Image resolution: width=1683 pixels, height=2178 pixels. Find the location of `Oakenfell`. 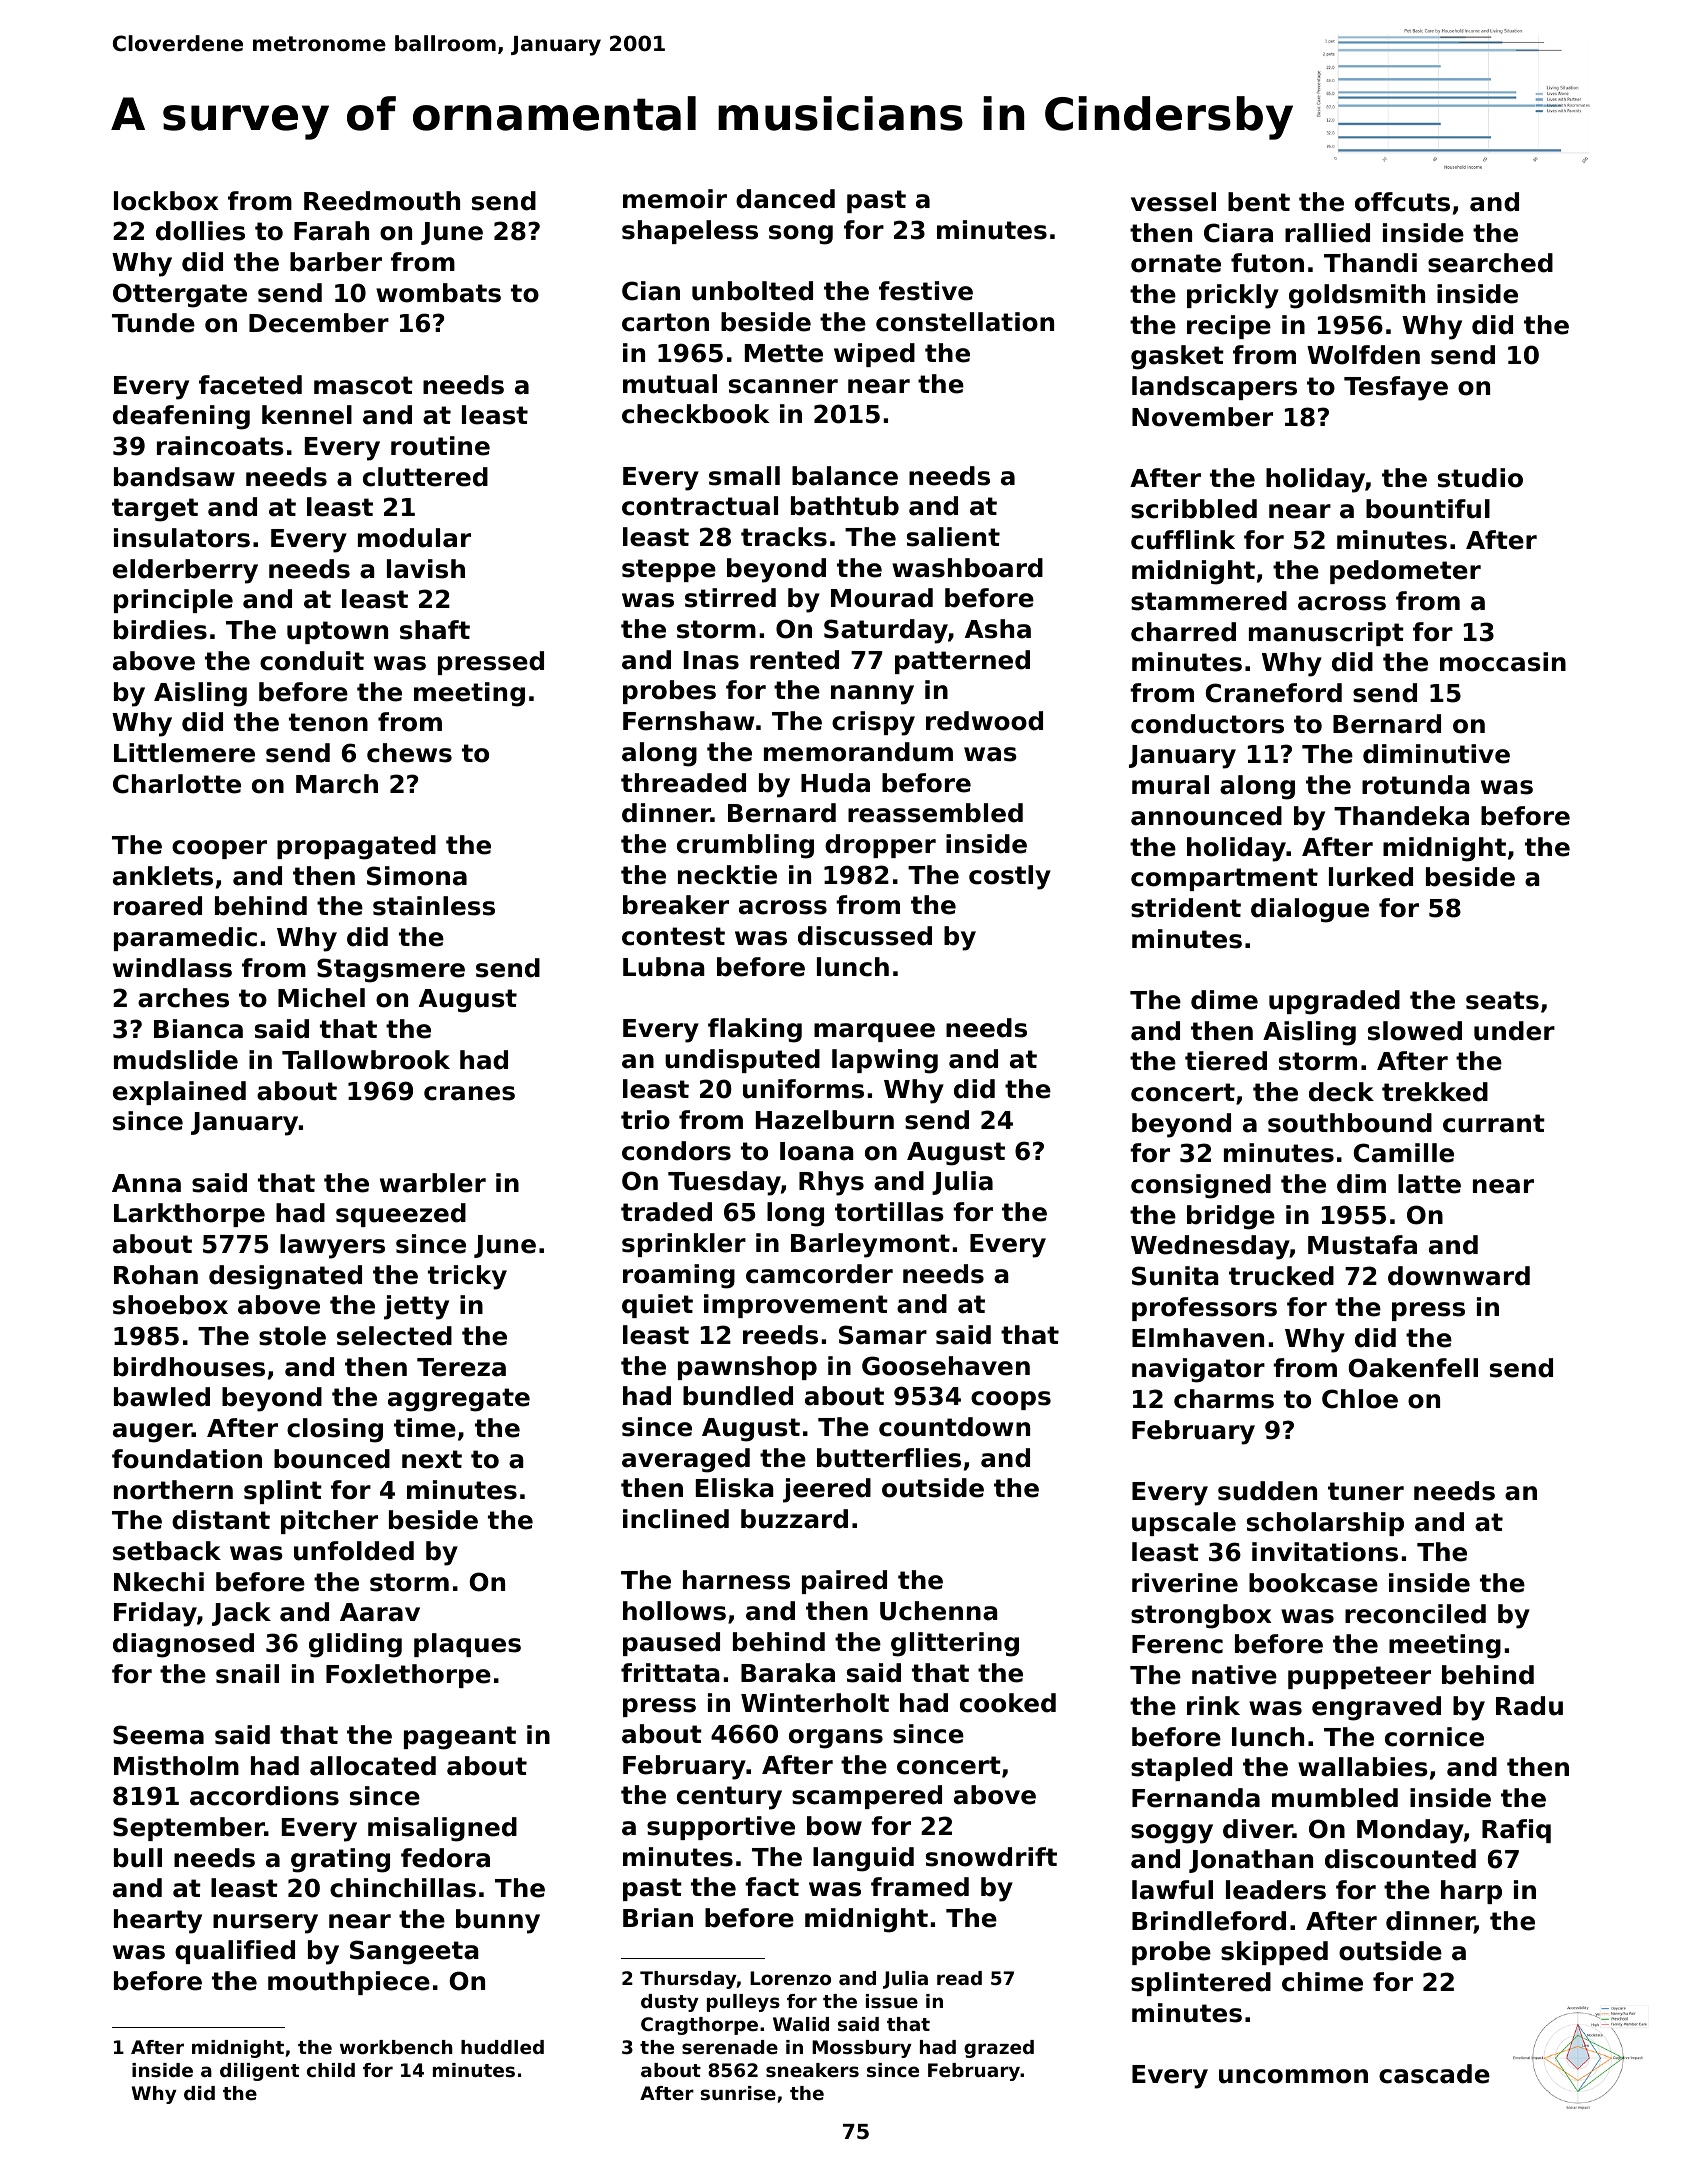

Oakenfell is located at coordinates (1413, 1368).
